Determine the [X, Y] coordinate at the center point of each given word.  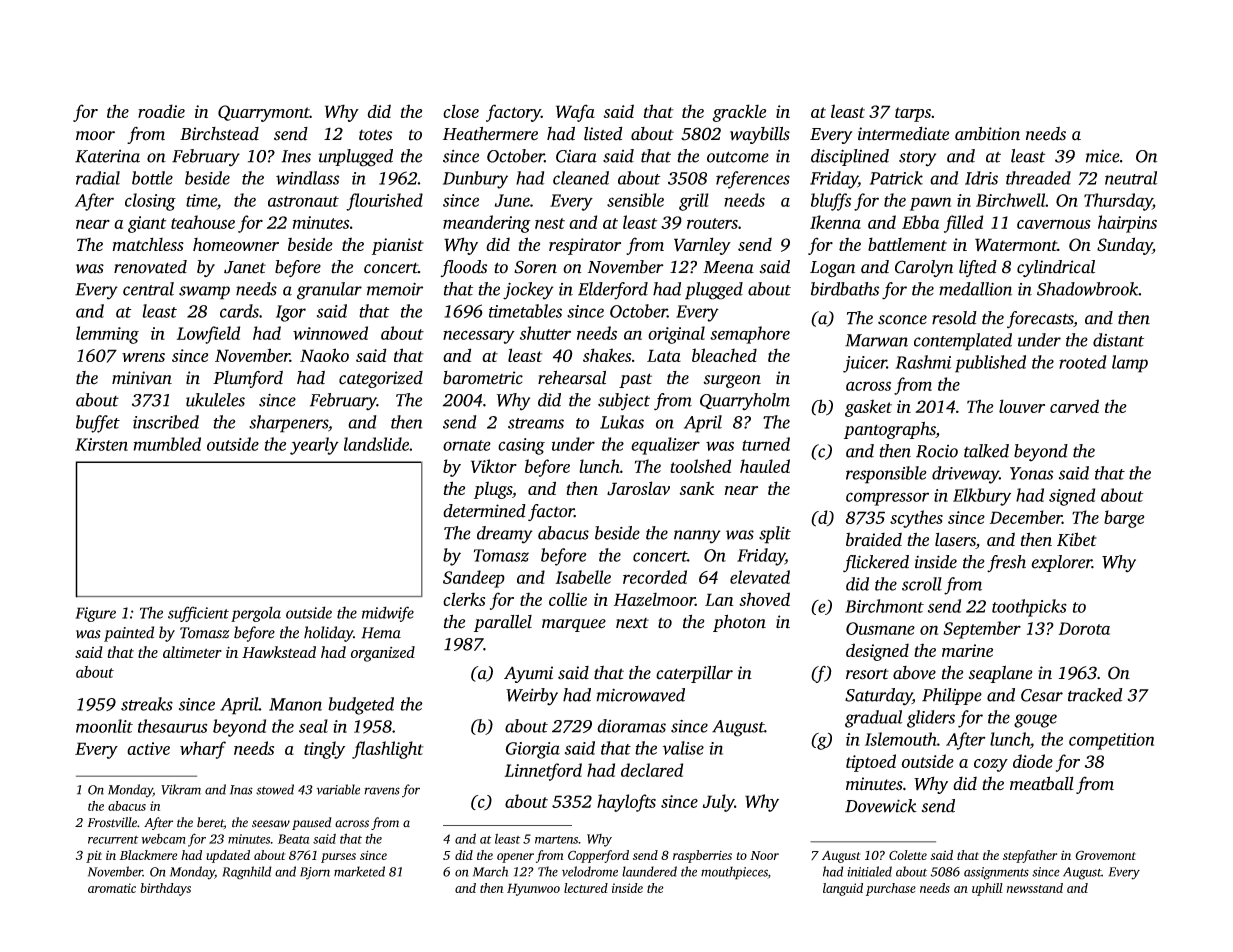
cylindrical [1056, 268]
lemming [107, 335]
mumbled [167, 444]
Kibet [1077, 539]
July [718, 803]
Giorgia [532, 750]
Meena [728, 267]
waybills [760, 135]
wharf [203, 750]
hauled [765, 466]
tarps [913, 114]
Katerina [107, 156]
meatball [1042, 783]
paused [312, 823]
